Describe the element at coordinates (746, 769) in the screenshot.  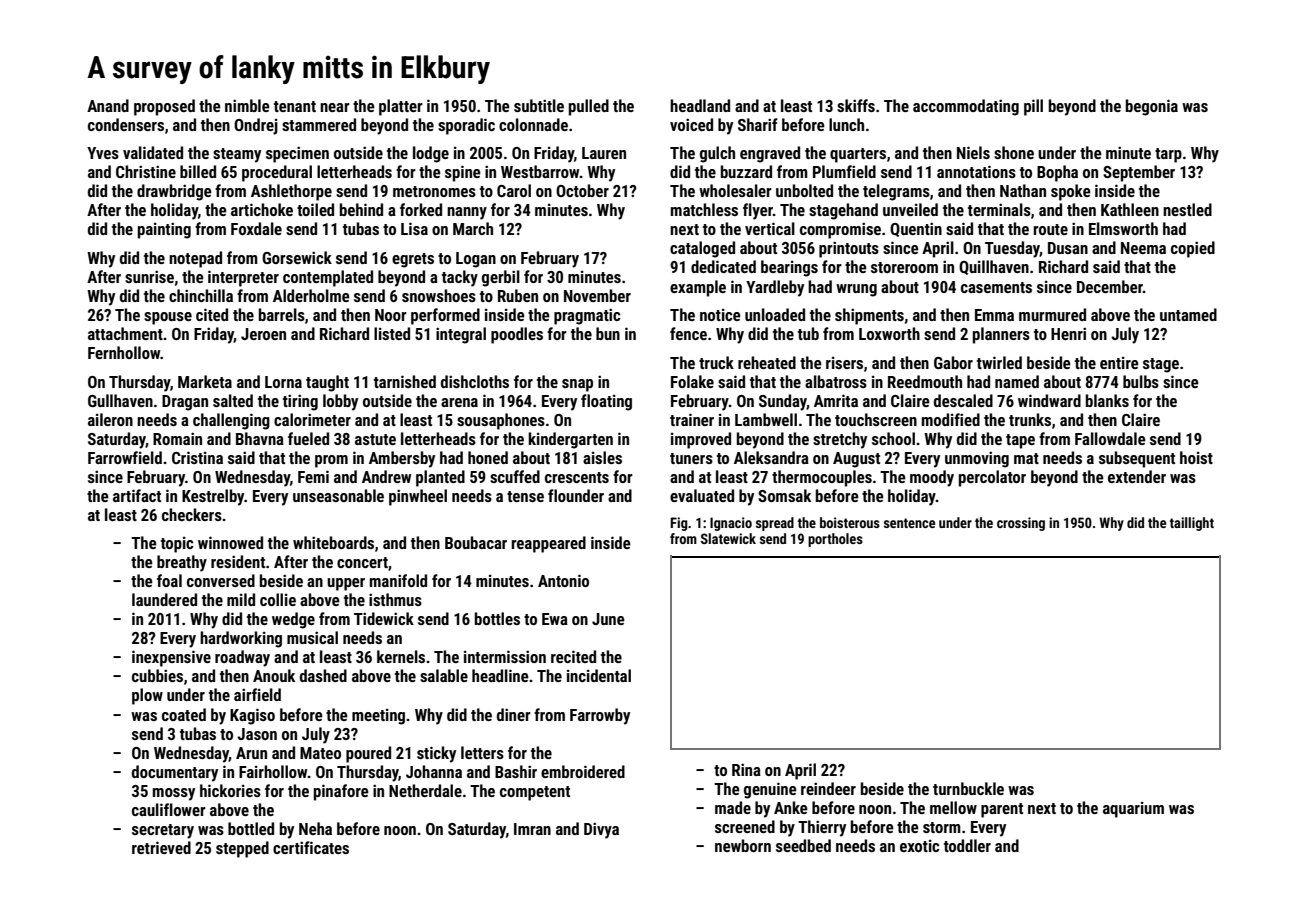
I see `Rina` at that location.
